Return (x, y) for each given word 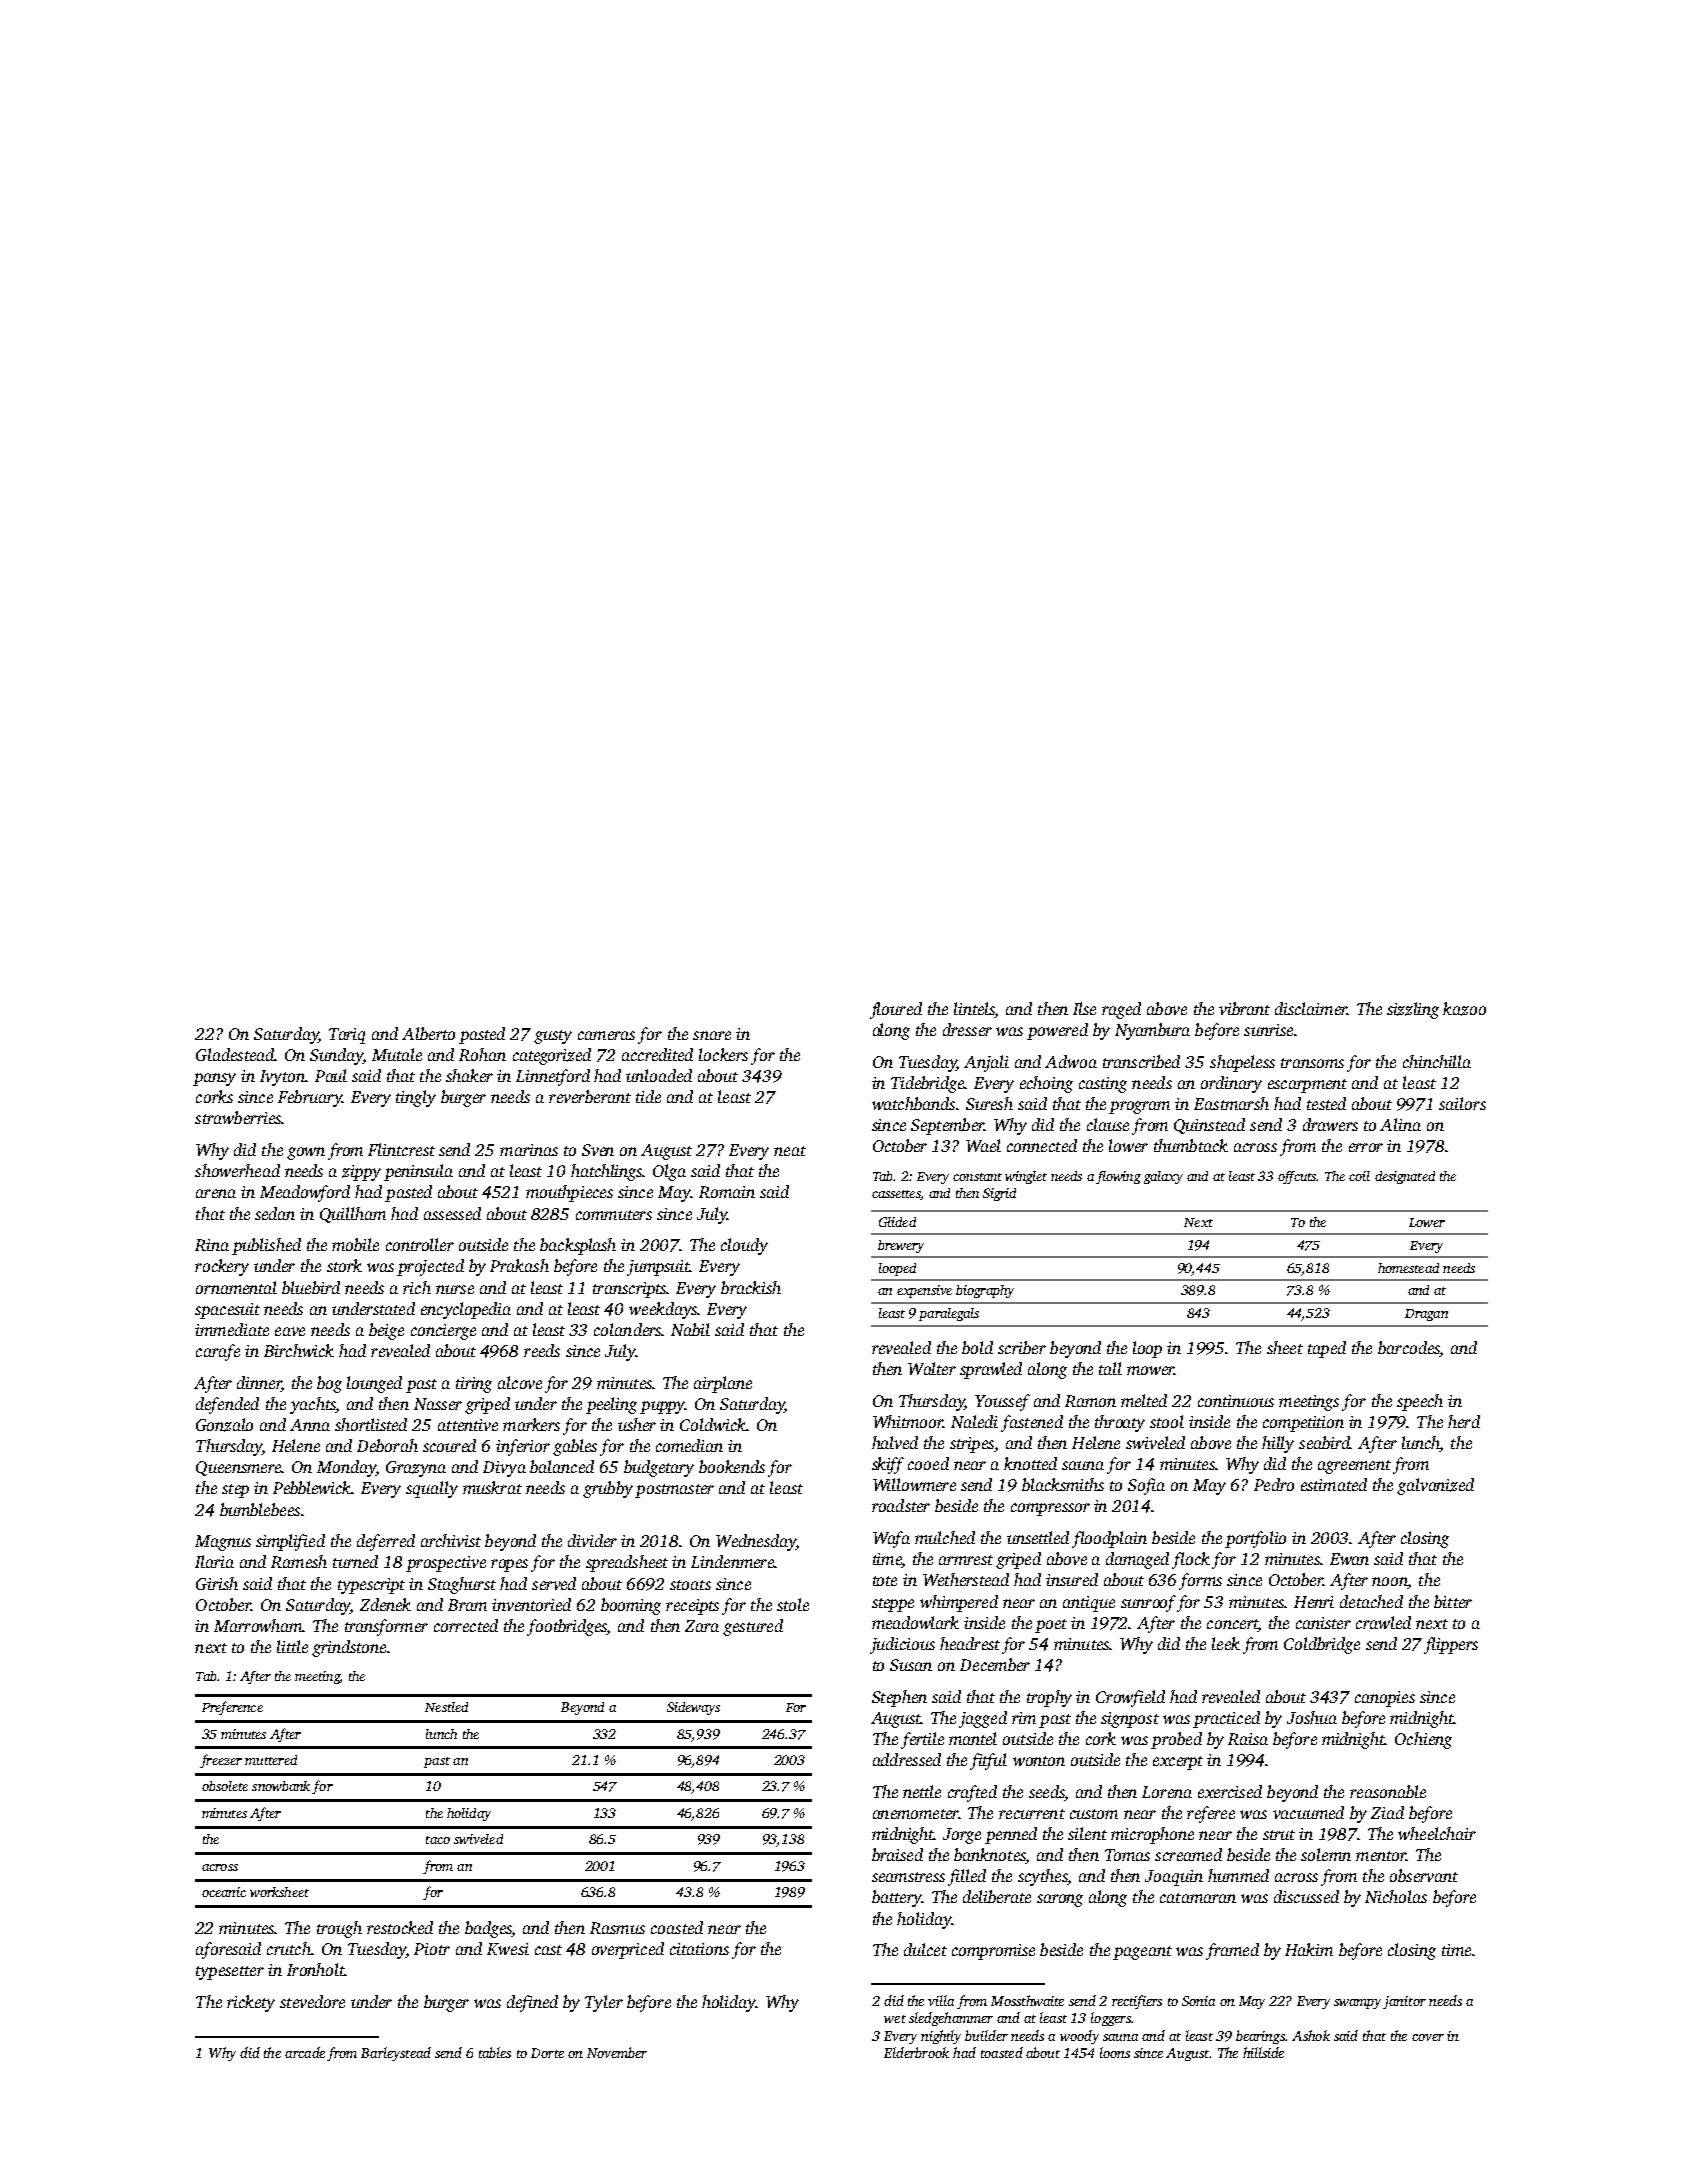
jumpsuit (659, 1268)
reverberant (590, 1096)
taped (1327, 1349)
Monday (346, 1468)
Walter (932, 1368)
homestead (1408, 1268)
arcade (305, 2052)
